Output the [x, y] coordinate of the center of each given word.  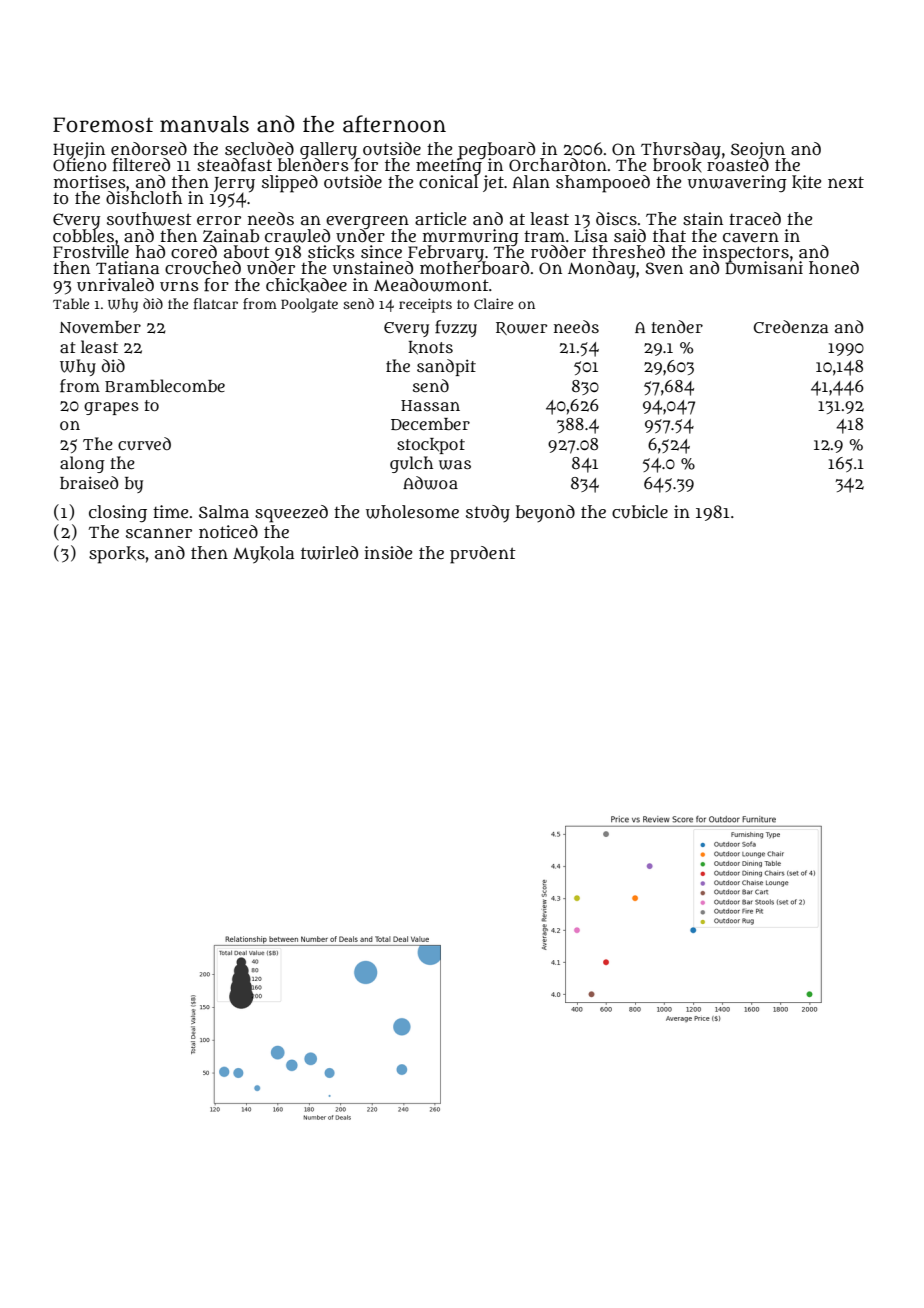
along [82, 464]
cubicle [640, 512]
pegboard [496, 150]
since [381, 251]
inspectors [746, 253]
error [219, 220]
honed [834, 267]
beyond [545, 513]
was [455, 465]
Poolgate [309, 305]
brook [677, 165]
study [488, 513]
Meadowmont [431, 285]
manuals [204, 124]
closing [118, 514]
